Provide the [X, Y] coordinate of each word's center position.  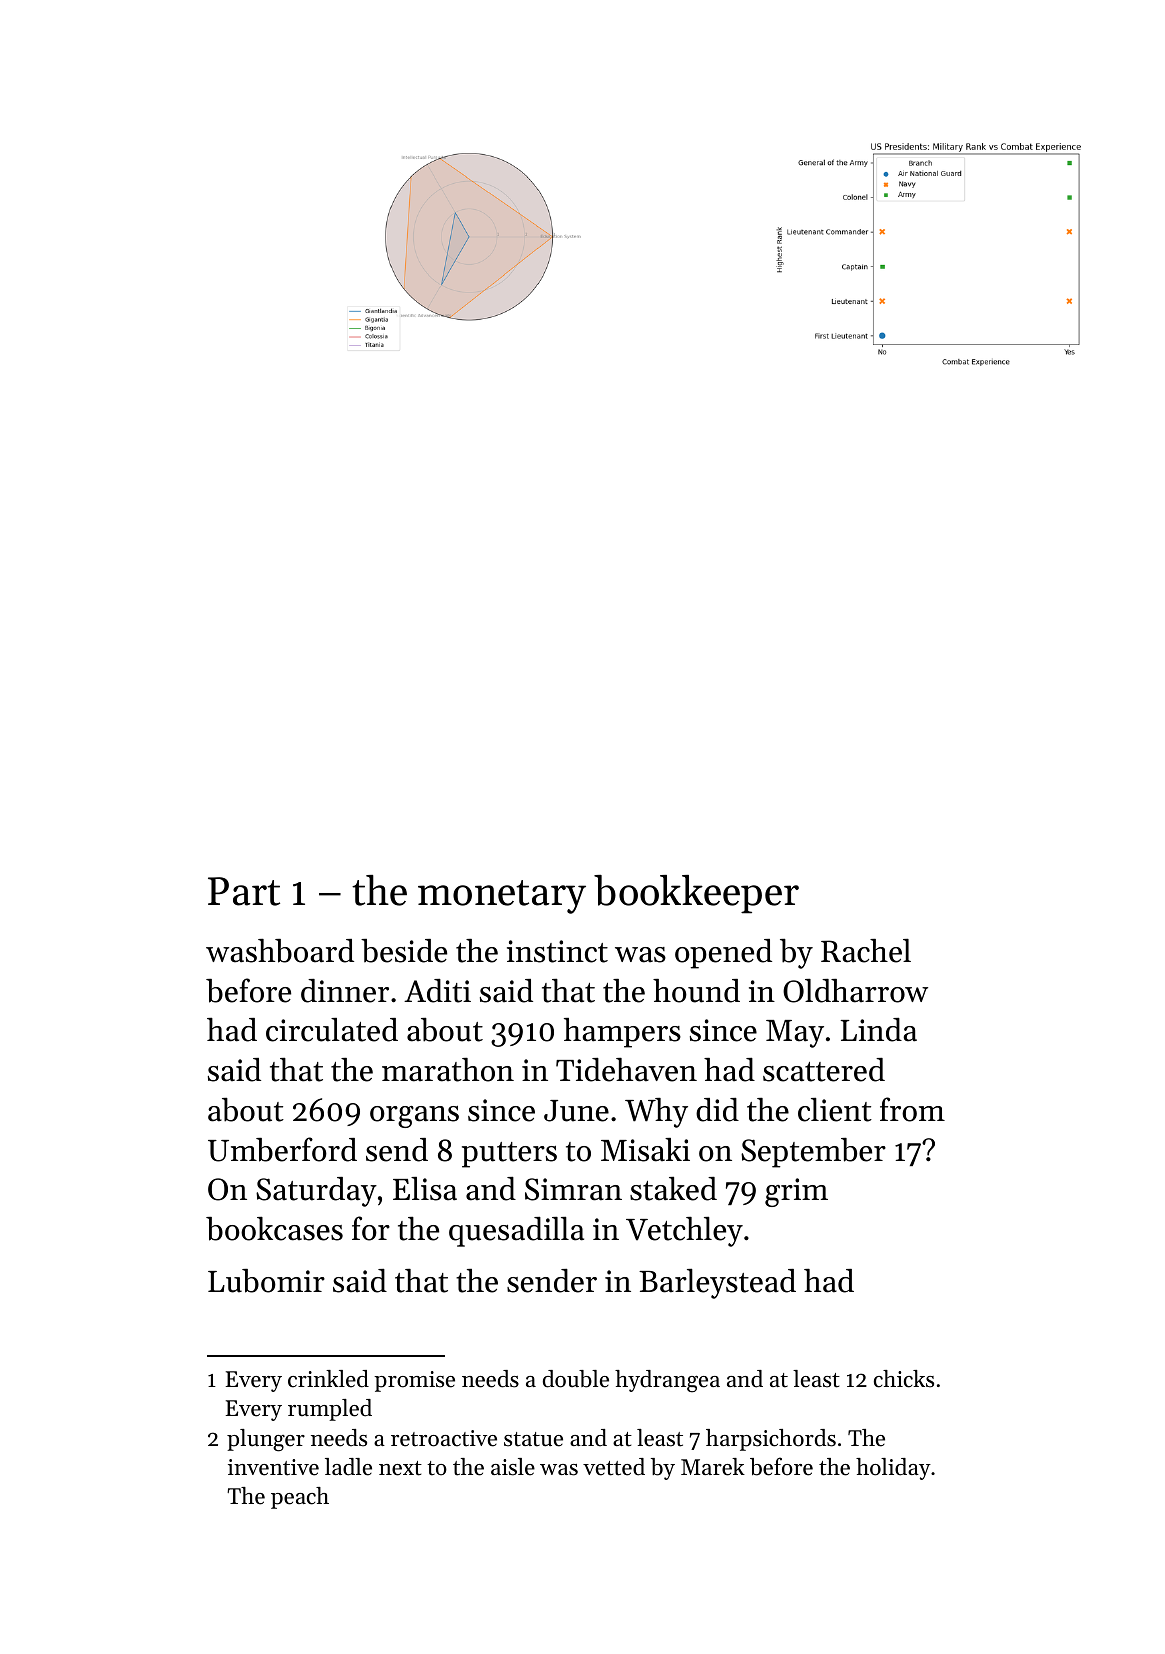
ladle [348, 1467]
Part [244, 891]
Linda [879, 1030]
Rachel [866, 951]
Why [656, 1113]
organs [414, 1117]
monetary [502, 897]
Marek [713, 1467]
